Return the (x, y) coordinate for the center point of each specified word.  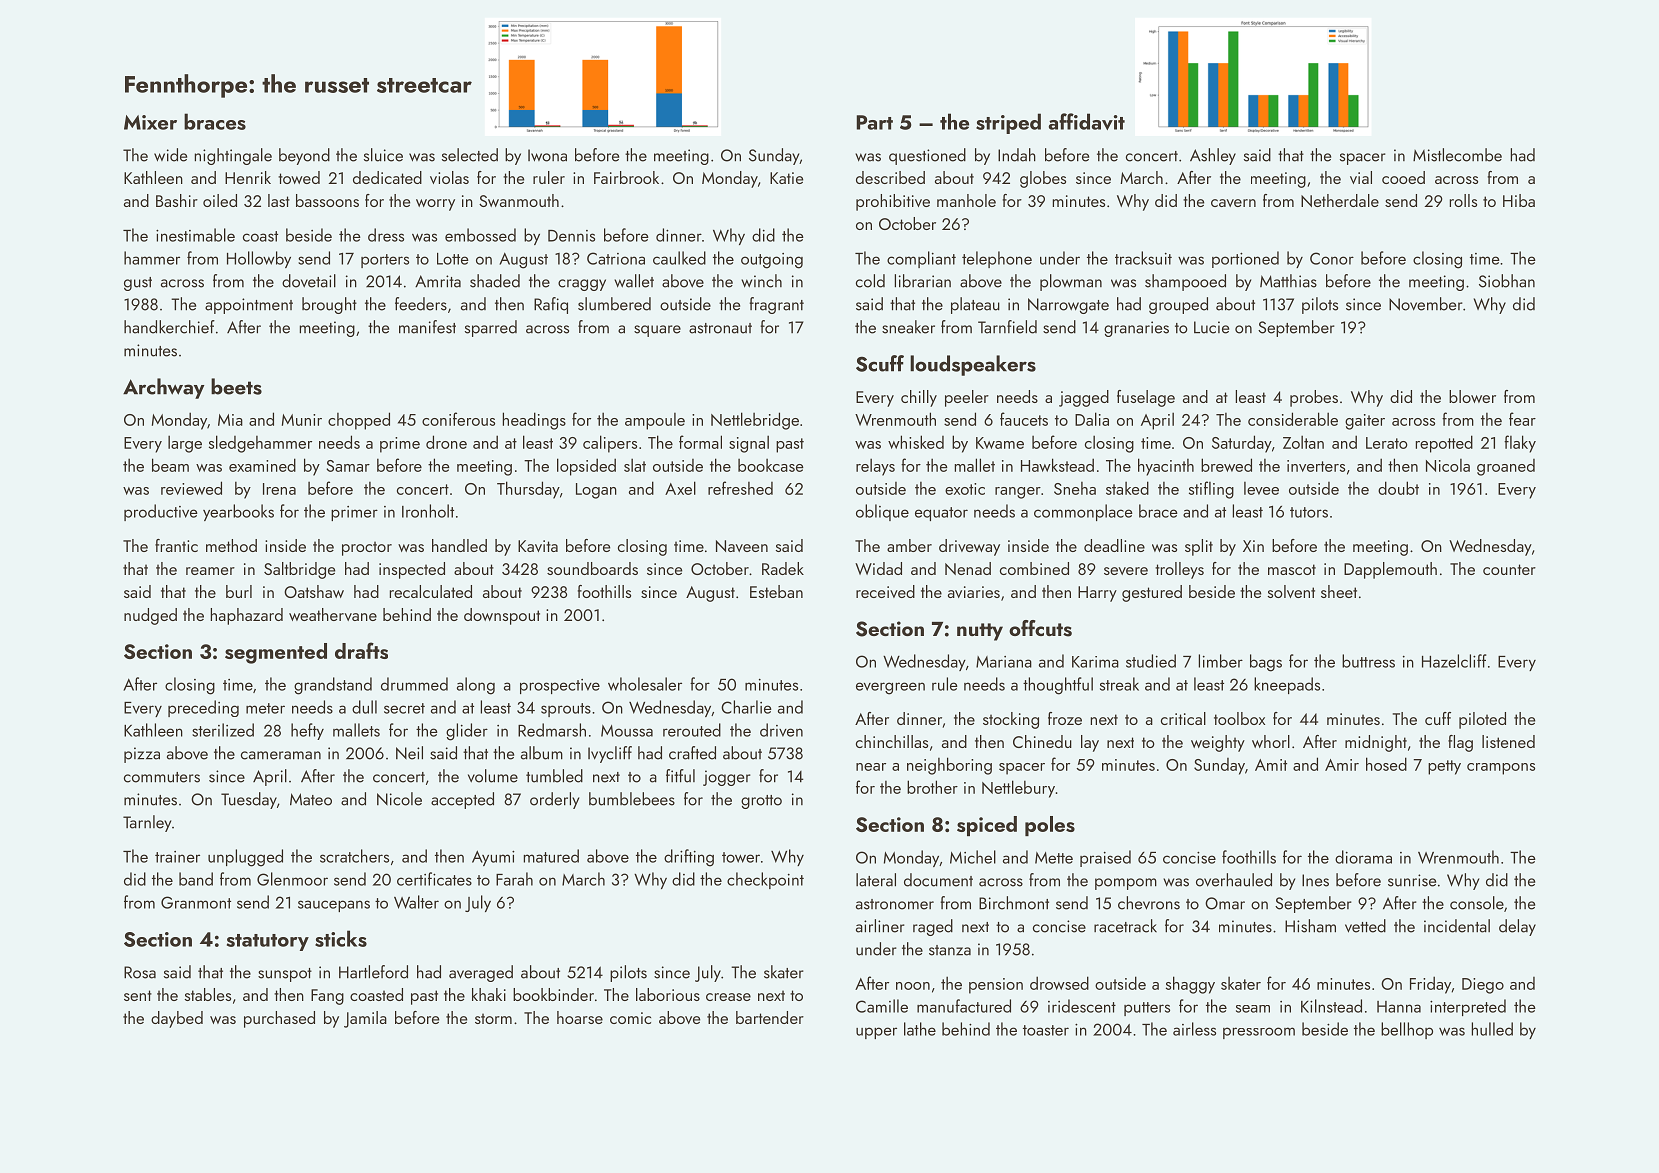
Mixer (150, 122)
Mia (230, 420)
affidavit (1087, 121)
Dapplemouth (1390, 570)
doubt (1398, 488)
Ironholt (428, 511)
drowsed (1059, 983)
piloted (1482, 720)
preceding (203, 708)
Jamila (365, 1019)
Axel (680, 488)
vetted (1365, 926)
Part (875, 122)
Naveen (742, 546)
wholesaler (645, 684)
